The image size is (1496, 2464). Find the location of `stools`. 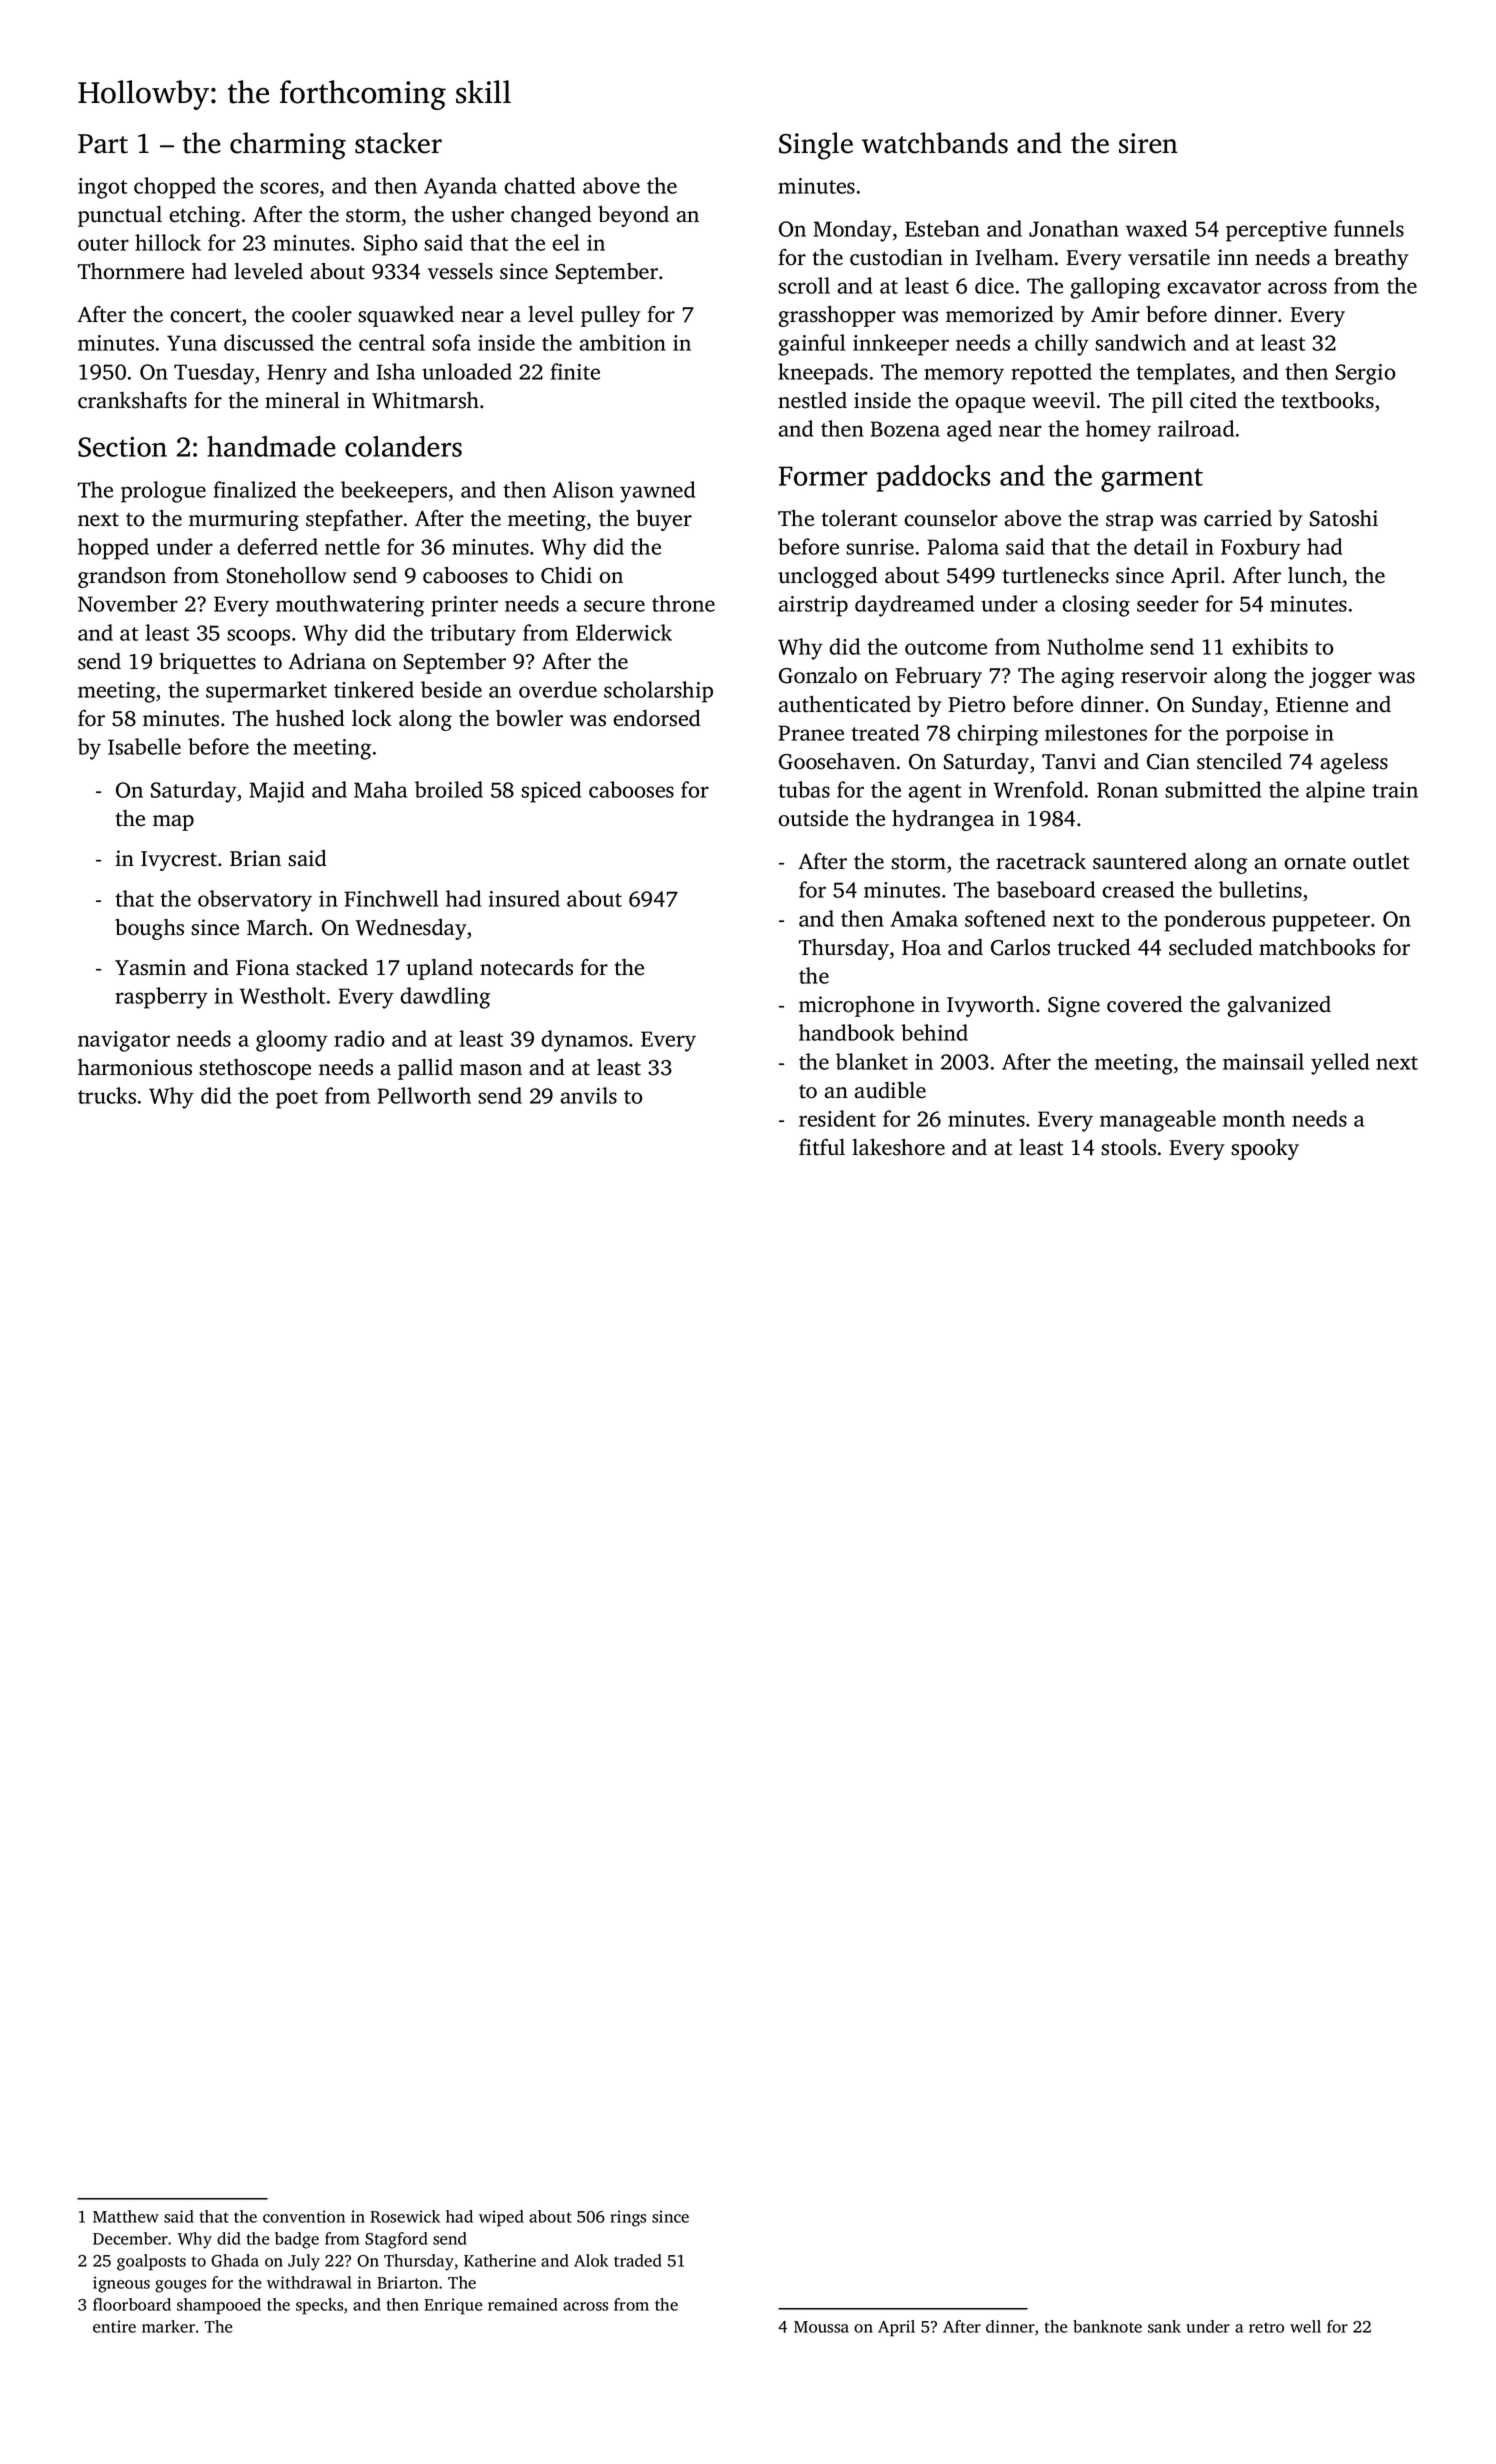

stools is located at coordinates (1128, 1147).
